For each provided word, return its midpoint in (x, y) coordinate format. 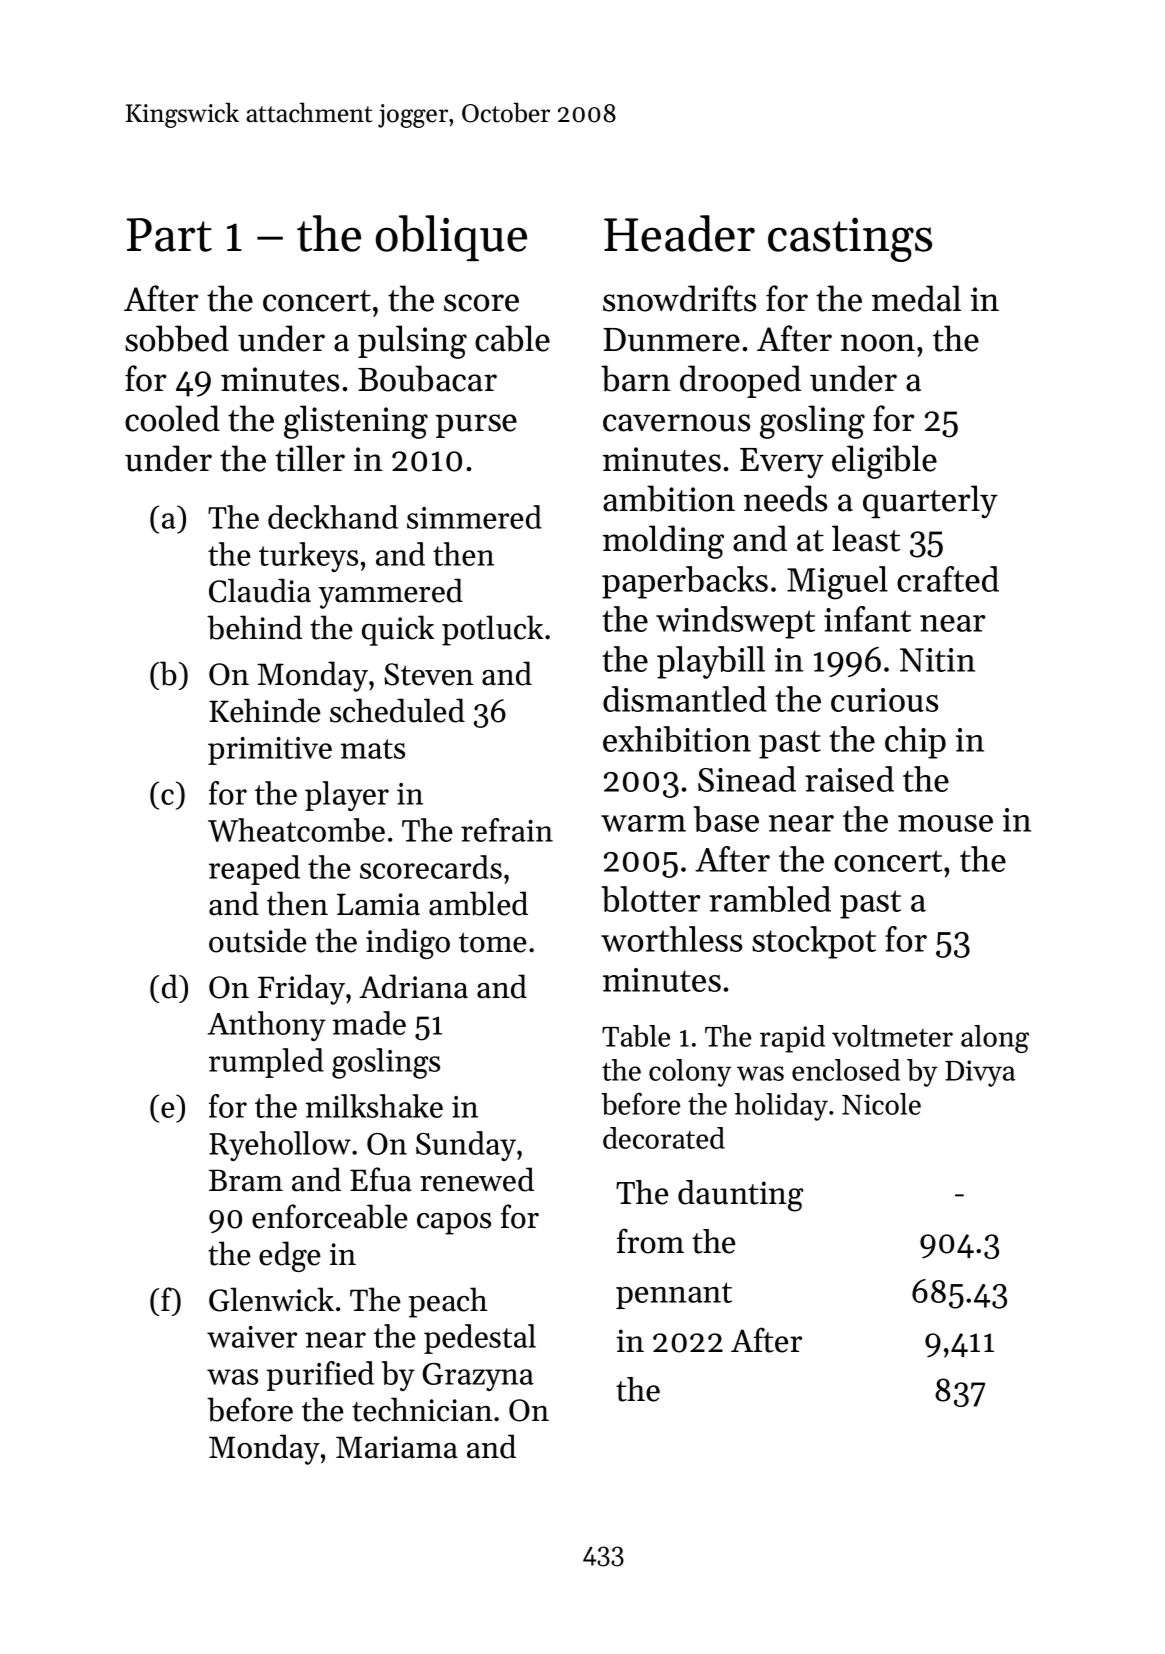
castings (850, 239)
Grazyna (478, 1377)
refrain (507, 830)
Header (679, 233)
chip (915, 742)
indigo (408, 943)
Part (169, 235)
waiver (252, 1337)
